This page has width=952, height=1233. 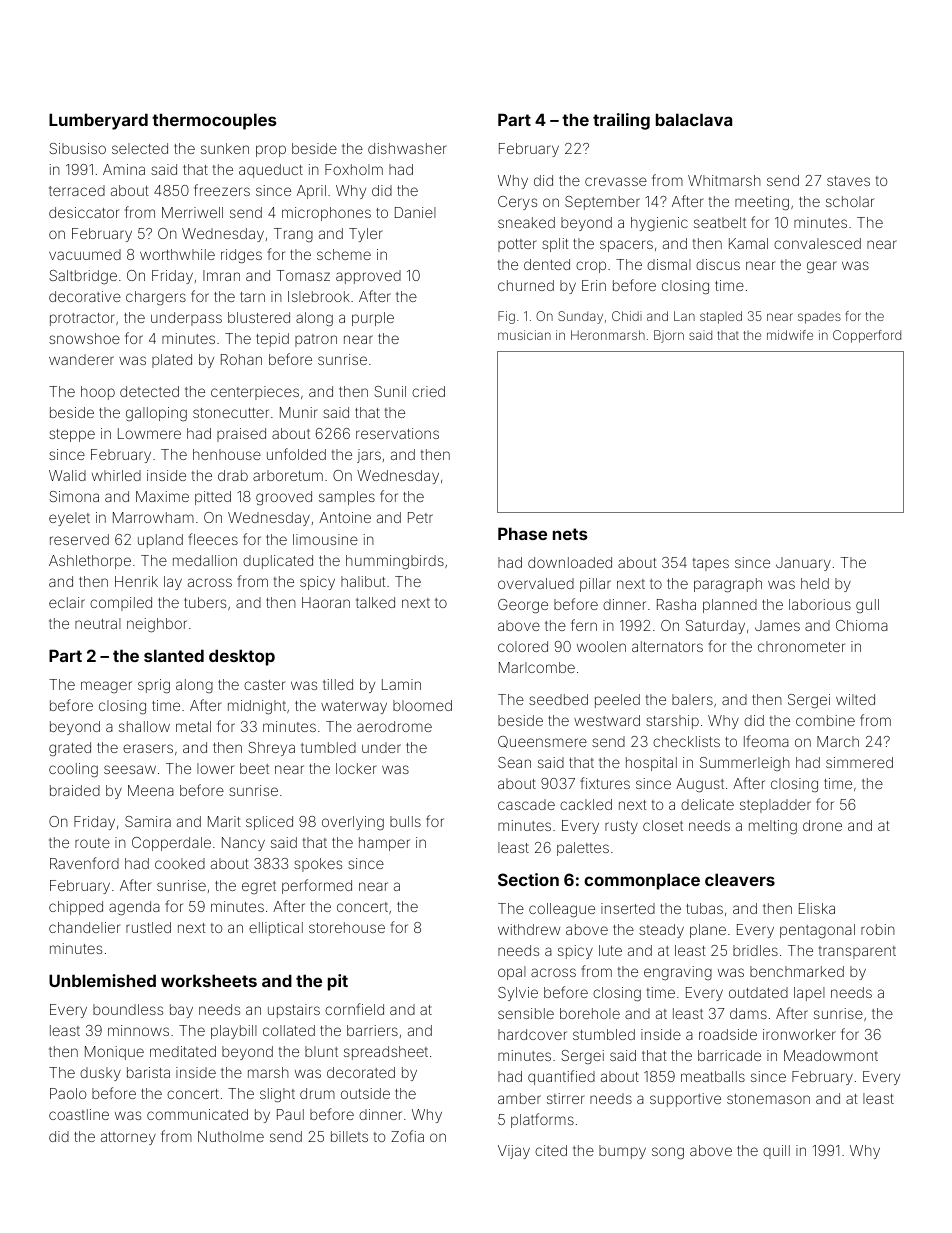 I want to click on Vijay, so click(x=514, y=1152).
